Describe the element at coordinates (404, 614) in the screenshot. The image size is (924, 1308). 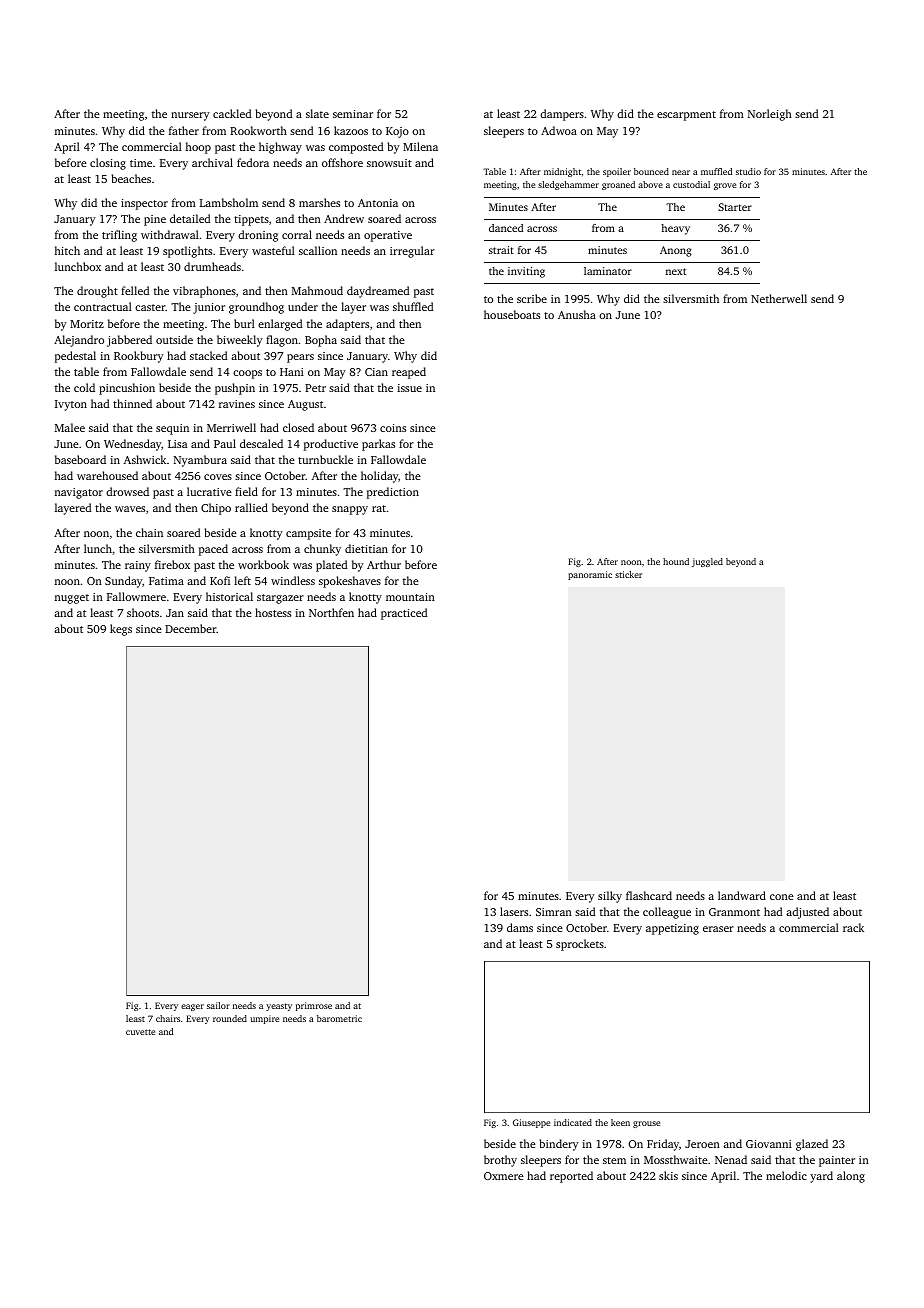
I see `practiced` at that location.
